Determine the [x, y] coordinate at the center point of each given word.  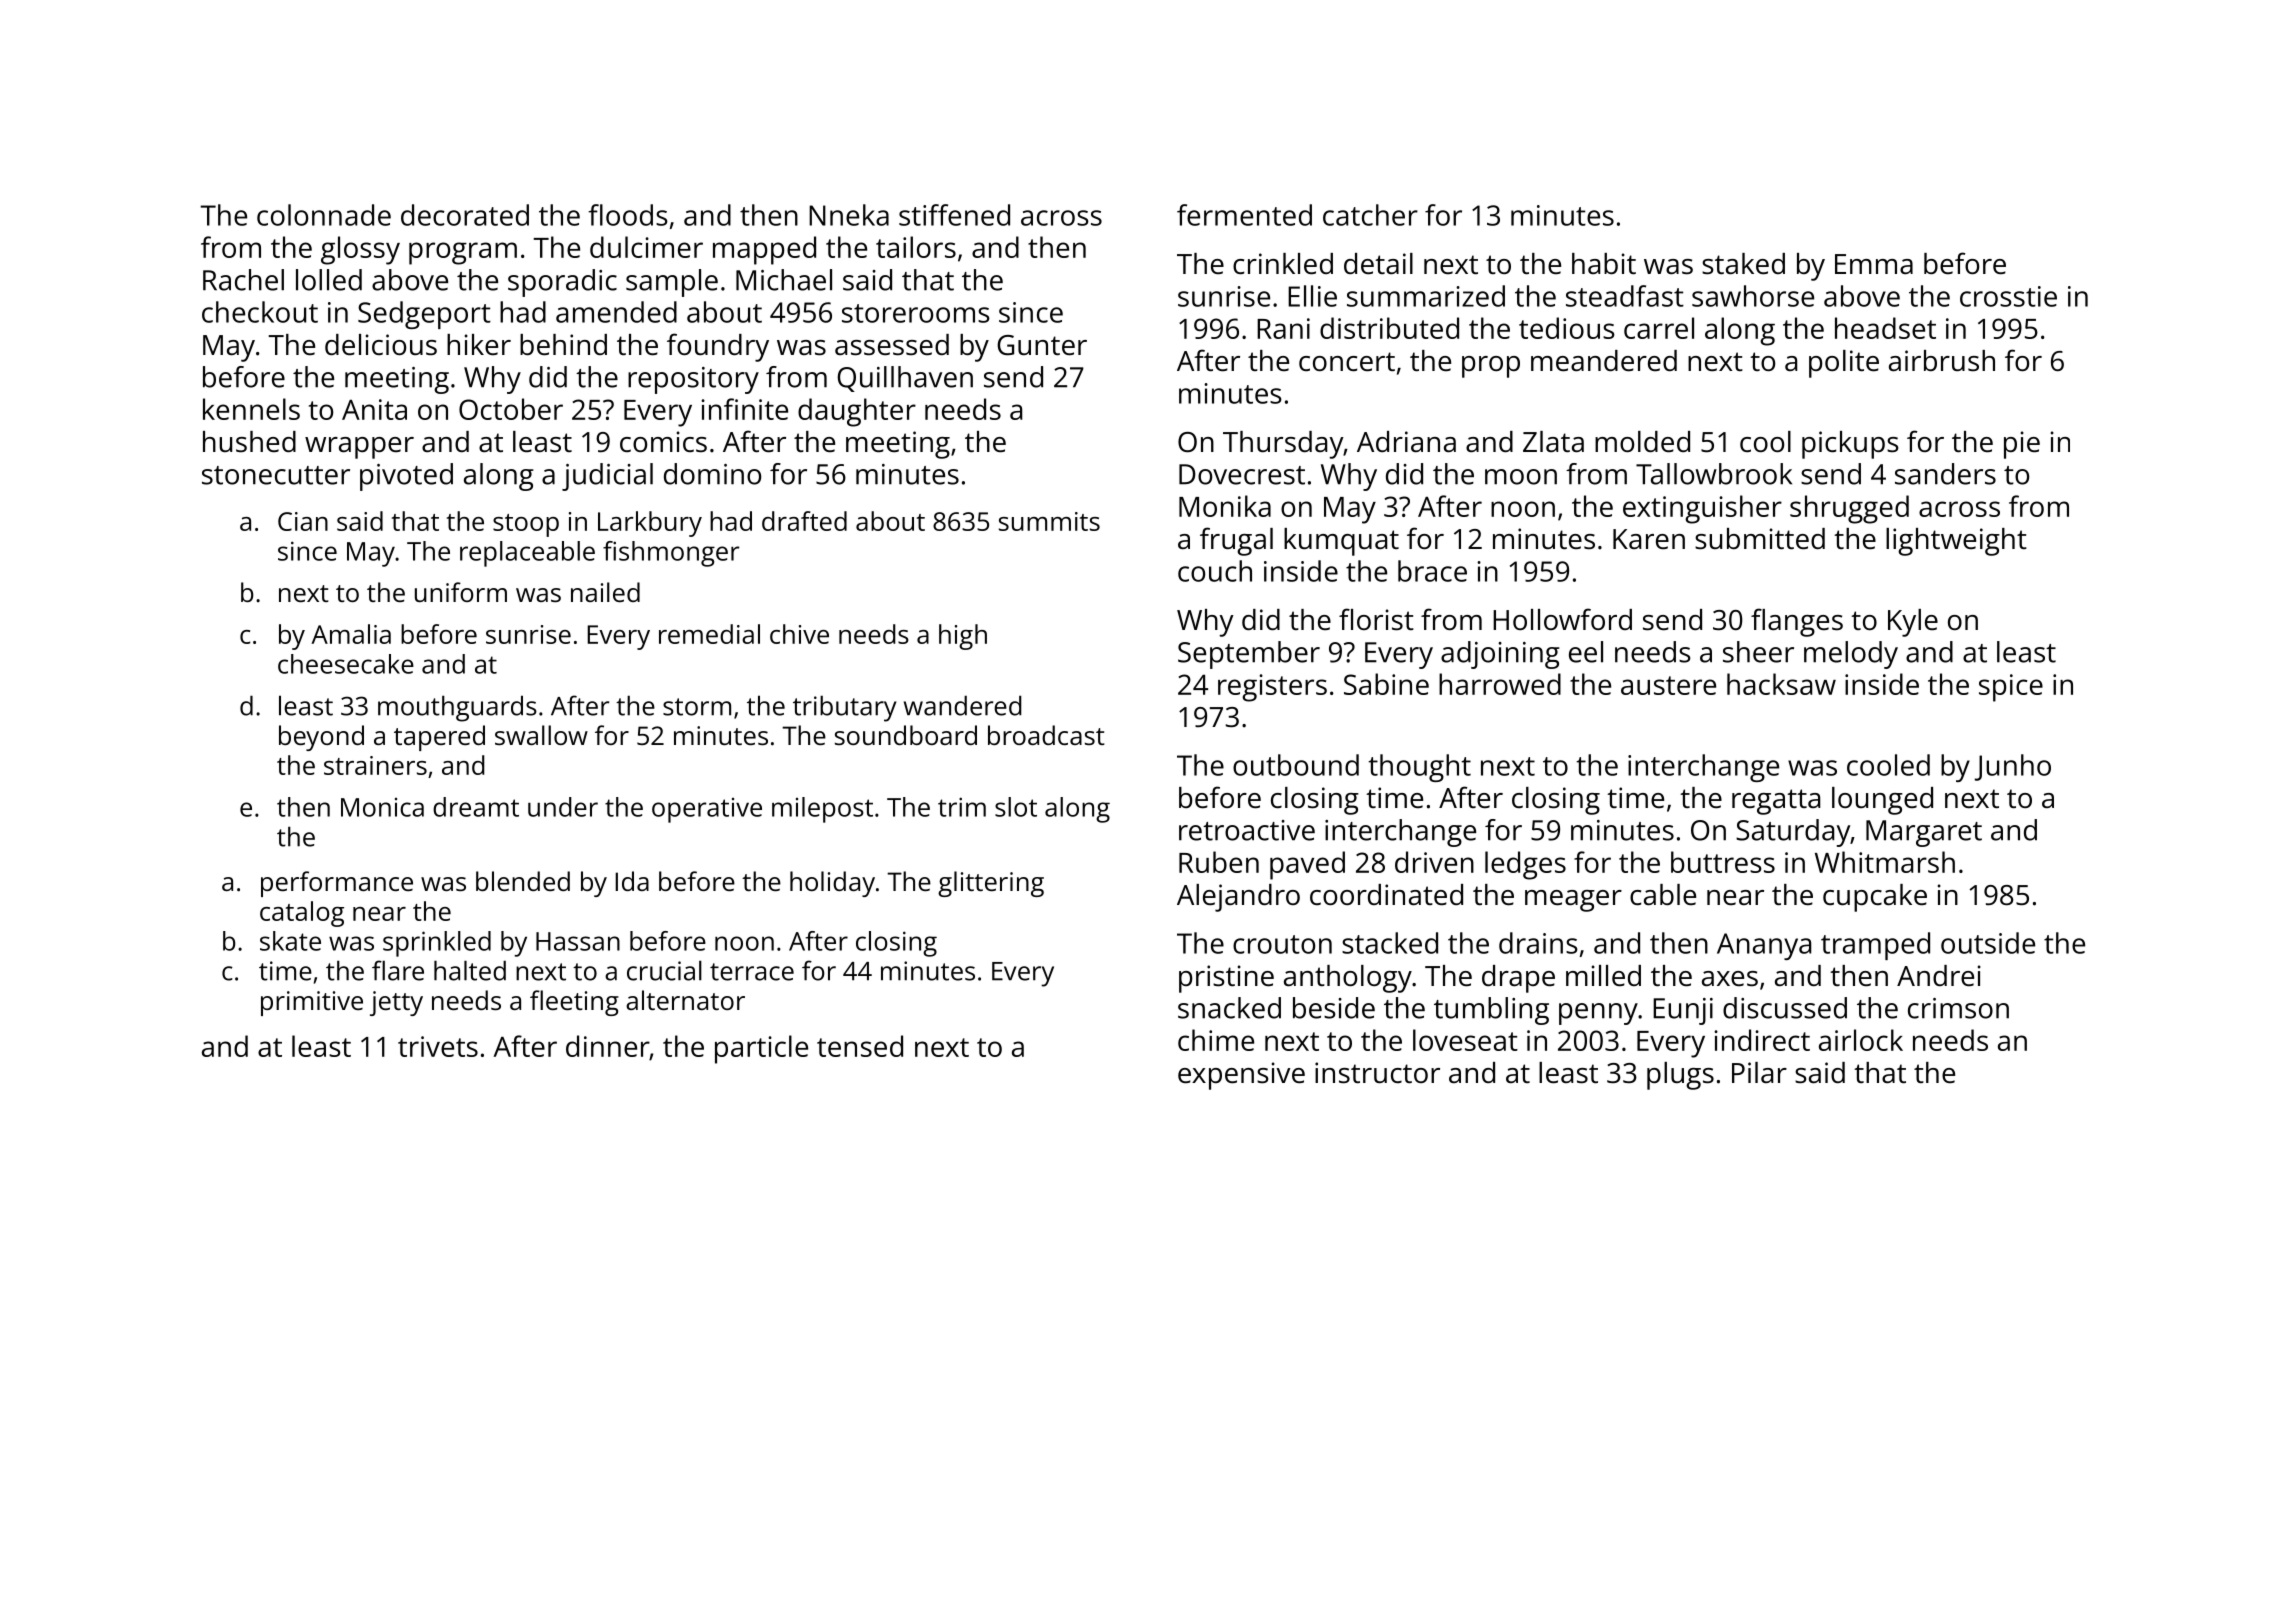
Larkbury [650, 524]
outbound [1296, 765]
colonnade [324, 215]
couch [1215, 571]
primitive [312, 1003]
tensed [860, 1046]
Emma [1874, 264]
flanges [1797, 622]
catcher [1370, 215]
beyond [321, 738]
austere [1668, 685]
